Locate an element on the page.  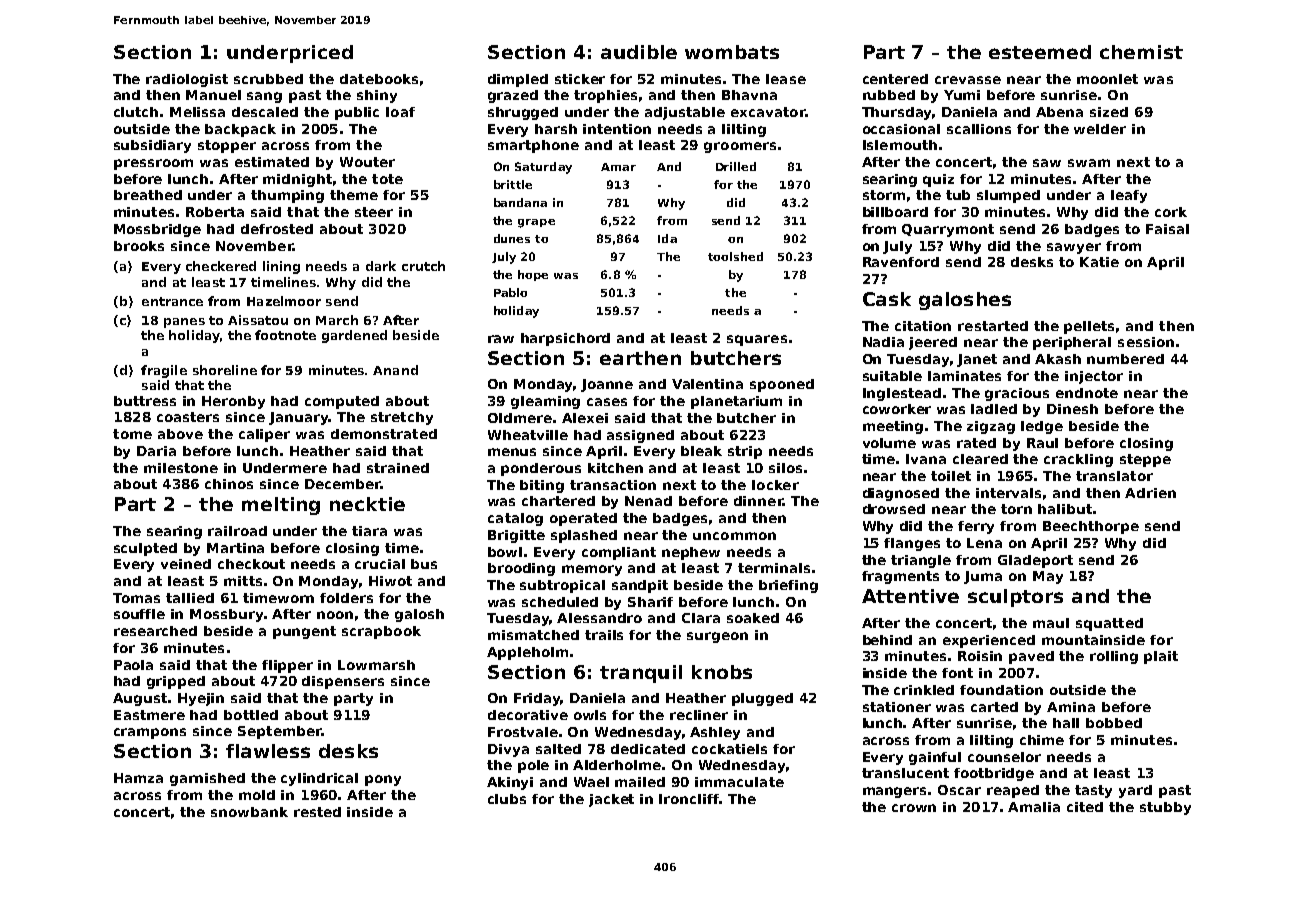
May is located at coordinates (1048, 577).
